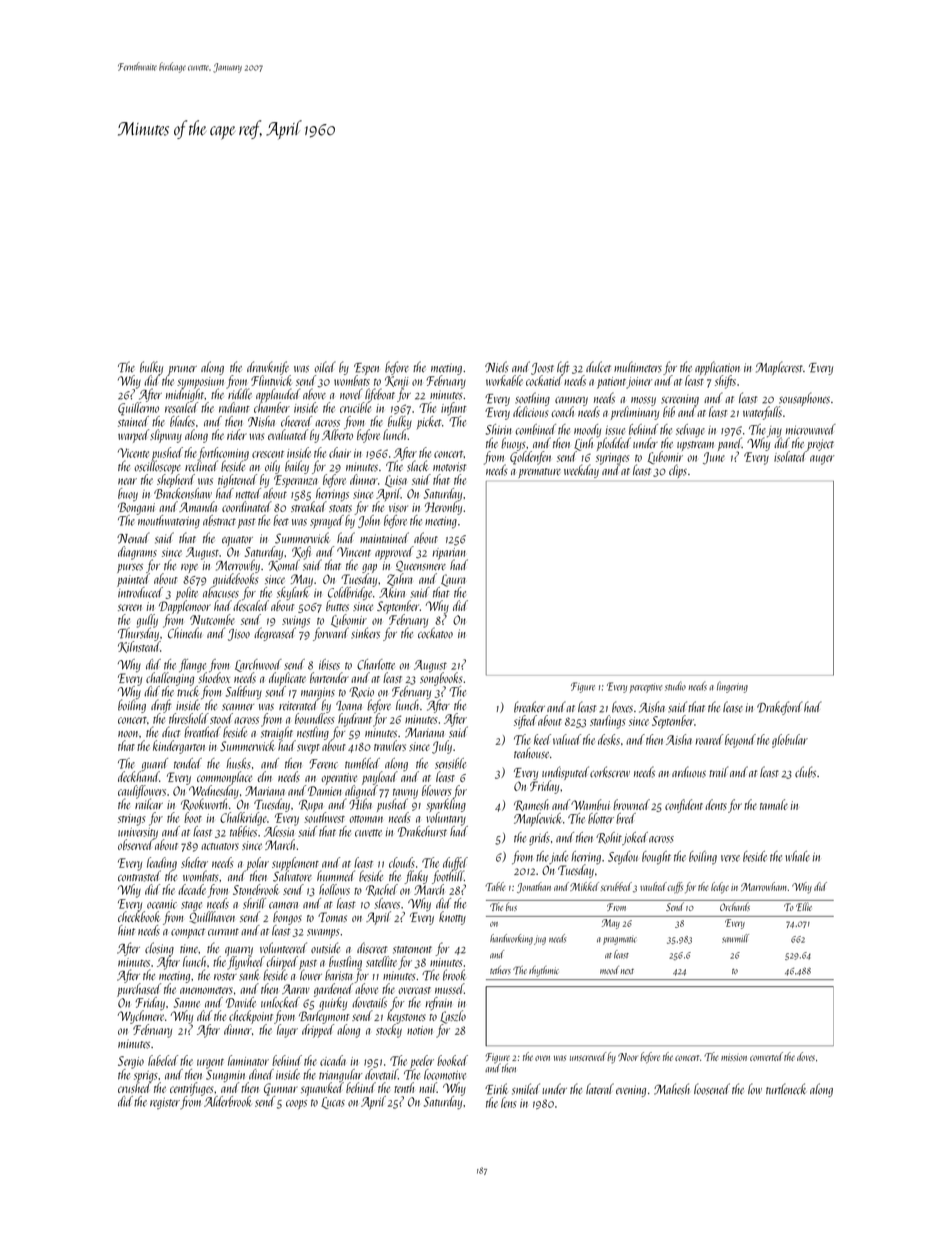 This screenshot has height=1233, width=952. Describe the element at coordinates (239, 635) in the screenshot. I see `Jisoo` at that location.
